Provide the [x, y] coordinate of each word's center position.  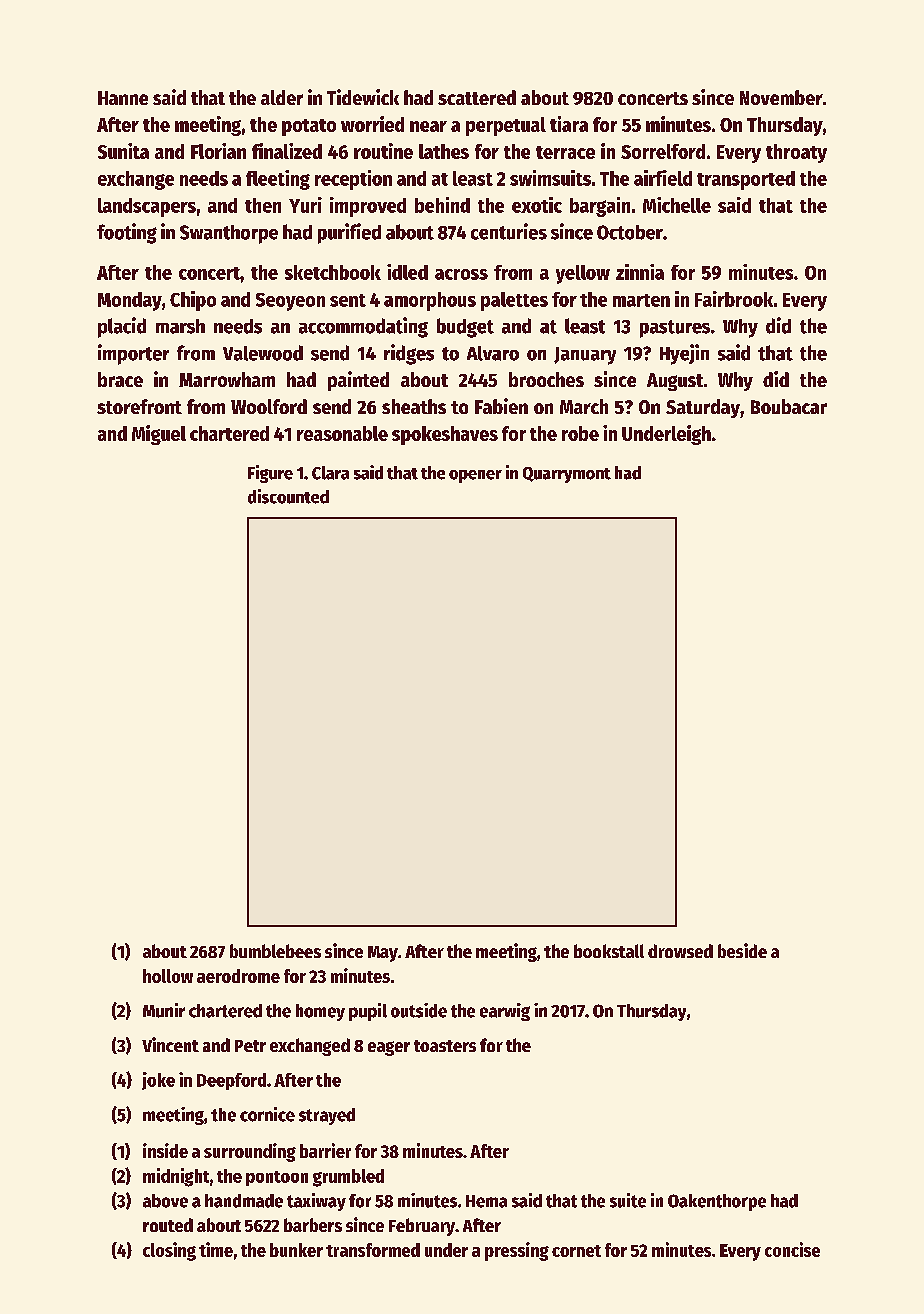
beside [742, 950]
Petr [250, 1046]
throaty [796, 153]
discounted [288, 496]
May [383, 954]
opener [475, 476]
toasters [445, 1046]
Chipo [193, 301]
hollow [168, 976]
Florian [218, 151]
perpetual [506, 126]
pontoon [277, 1178]
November [781, 97]
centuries [509, 231]
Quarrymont [567, 475]
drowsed [680, 951]
